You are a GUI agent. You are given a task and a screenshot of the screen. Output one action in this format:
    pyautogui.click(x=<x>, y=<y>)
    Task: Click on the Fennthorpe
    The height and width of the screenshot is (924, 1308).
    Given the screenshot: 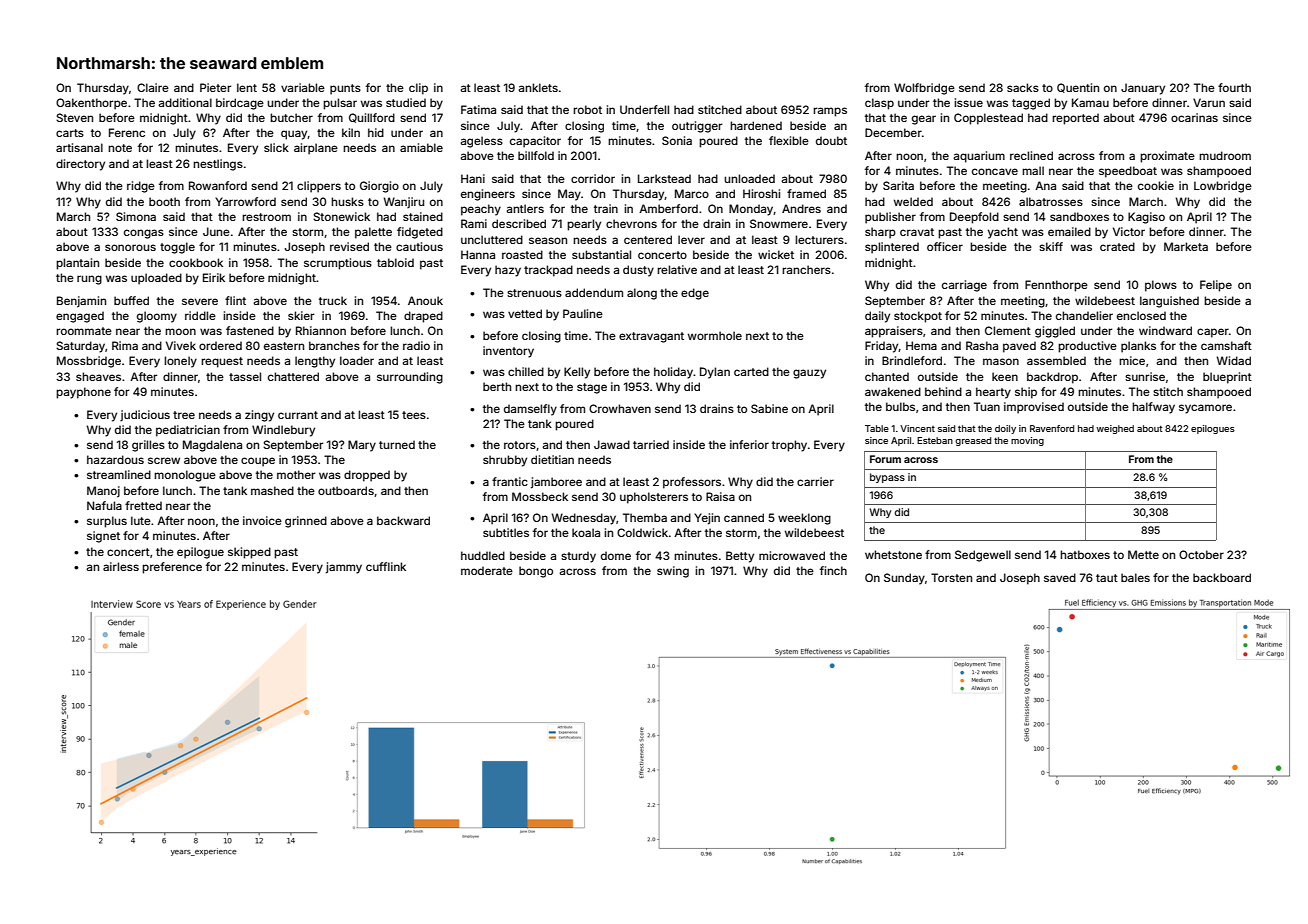 What is the action you would take?
    pyautogui.click(x=1056, y=286)
